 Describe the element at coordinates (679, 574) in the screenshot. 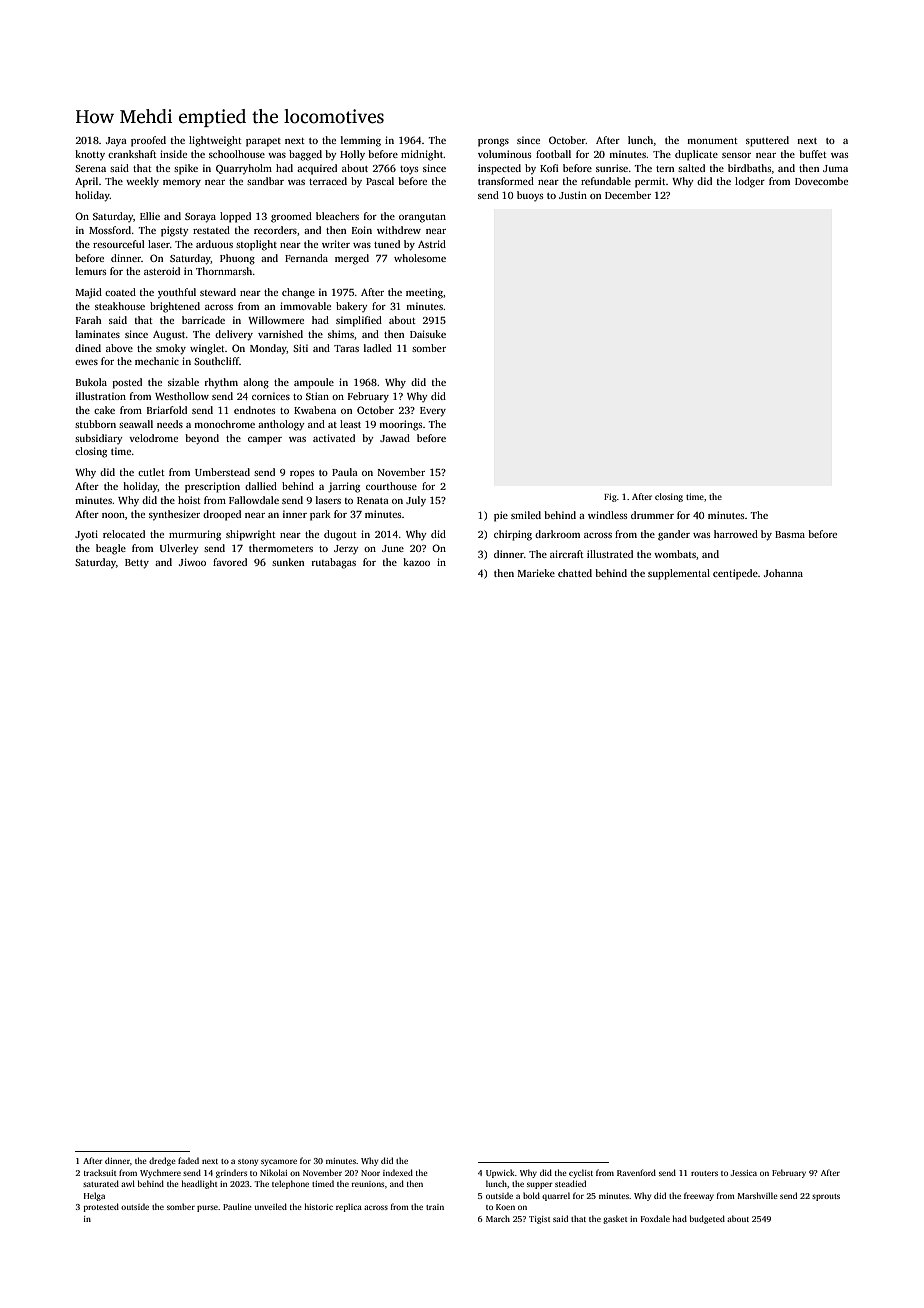

I see `supplemental` at that location.
